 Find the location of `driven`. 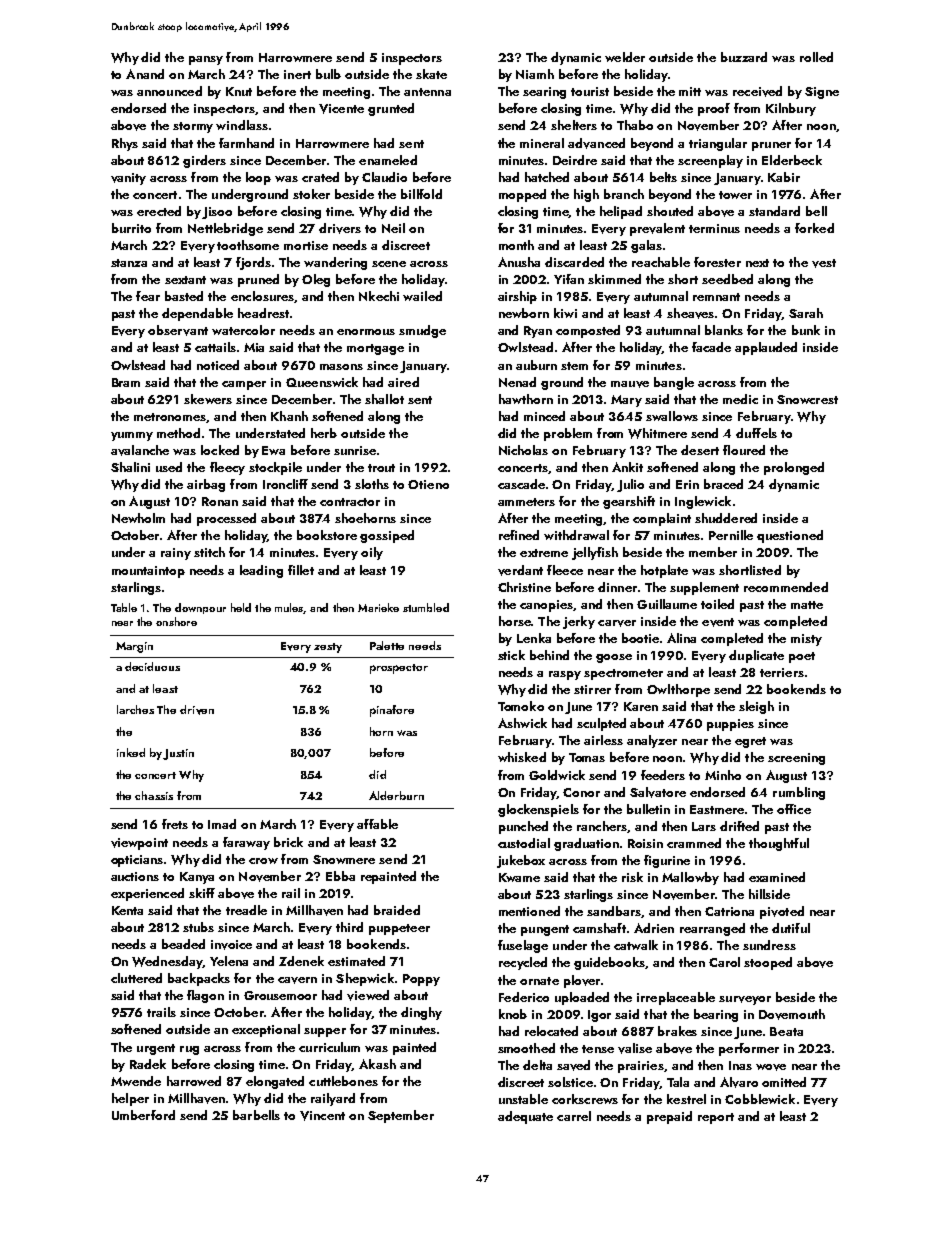

driven is located at coordinates (197, 710).
